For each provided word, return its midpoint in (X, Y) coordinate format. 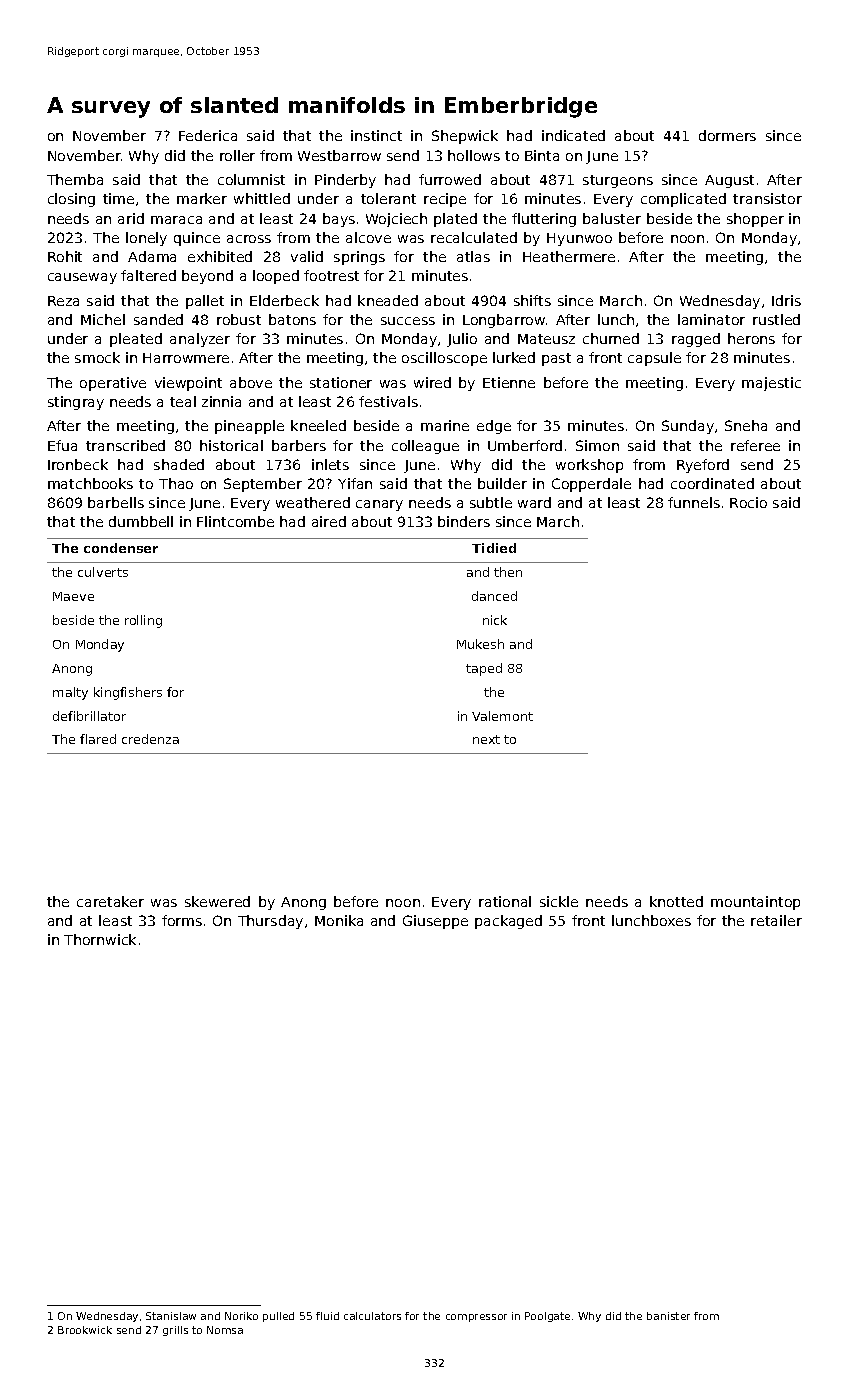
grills (175, 1331)
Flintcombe (235, 521)
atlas (473, 256)
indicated (573, 135)
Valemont (502, 716)
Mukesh (480, 644)
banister (668, 1316)
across (249, 239)
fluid (327, 1316)
